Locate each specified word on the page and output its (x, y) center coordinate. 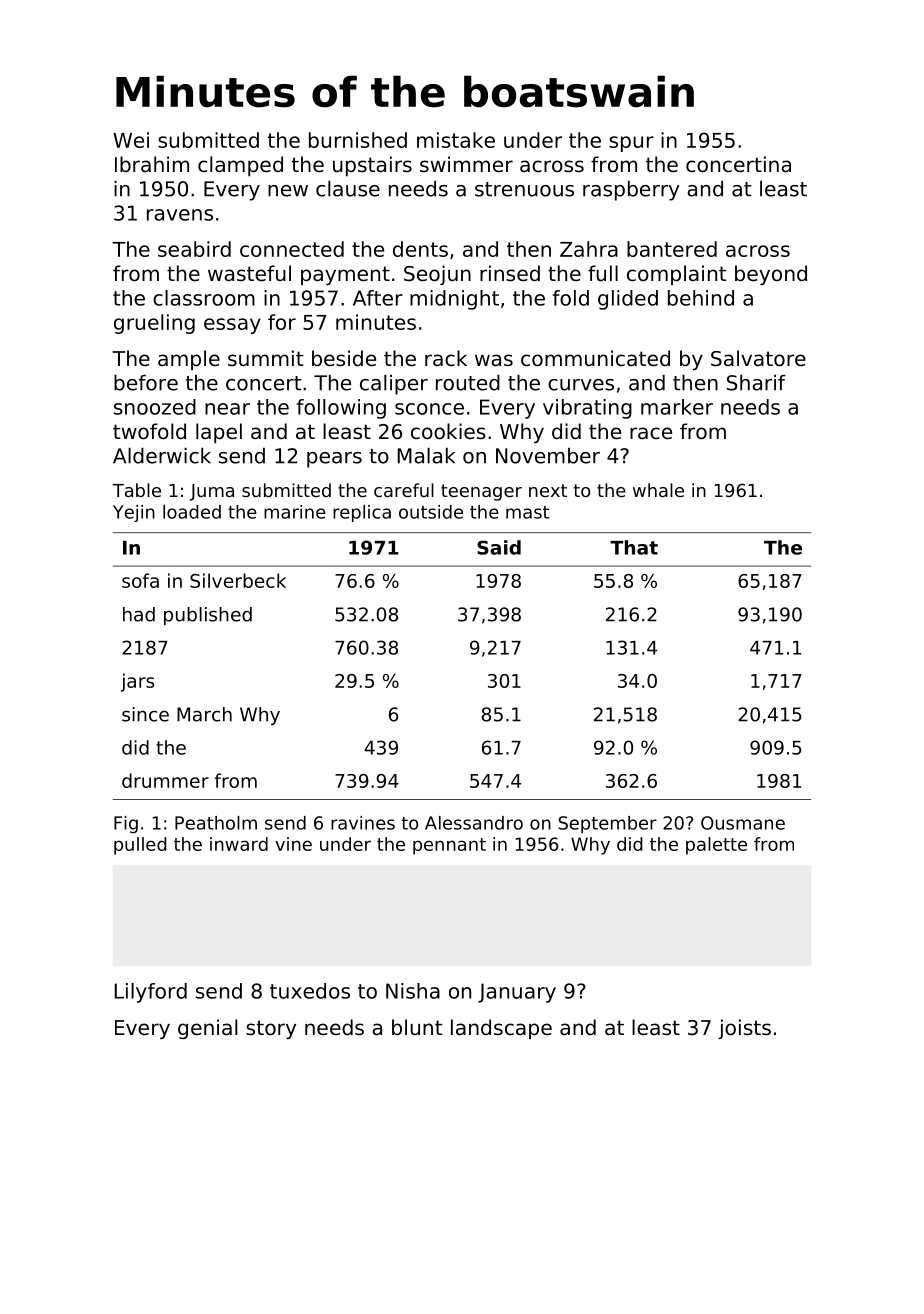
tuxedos (310, 991)
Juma (212, 492)
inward (239, 844)
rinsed (510, 273)
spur (631, 144)
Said (499, 547)
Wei (131, 140)
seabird (194, 249)
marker (677, 407)
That (634, 547)
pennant (449, 846)
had (139, 614)
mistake (456, 140)
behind (701, 298)
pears (334, 460)
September (607, 824)
